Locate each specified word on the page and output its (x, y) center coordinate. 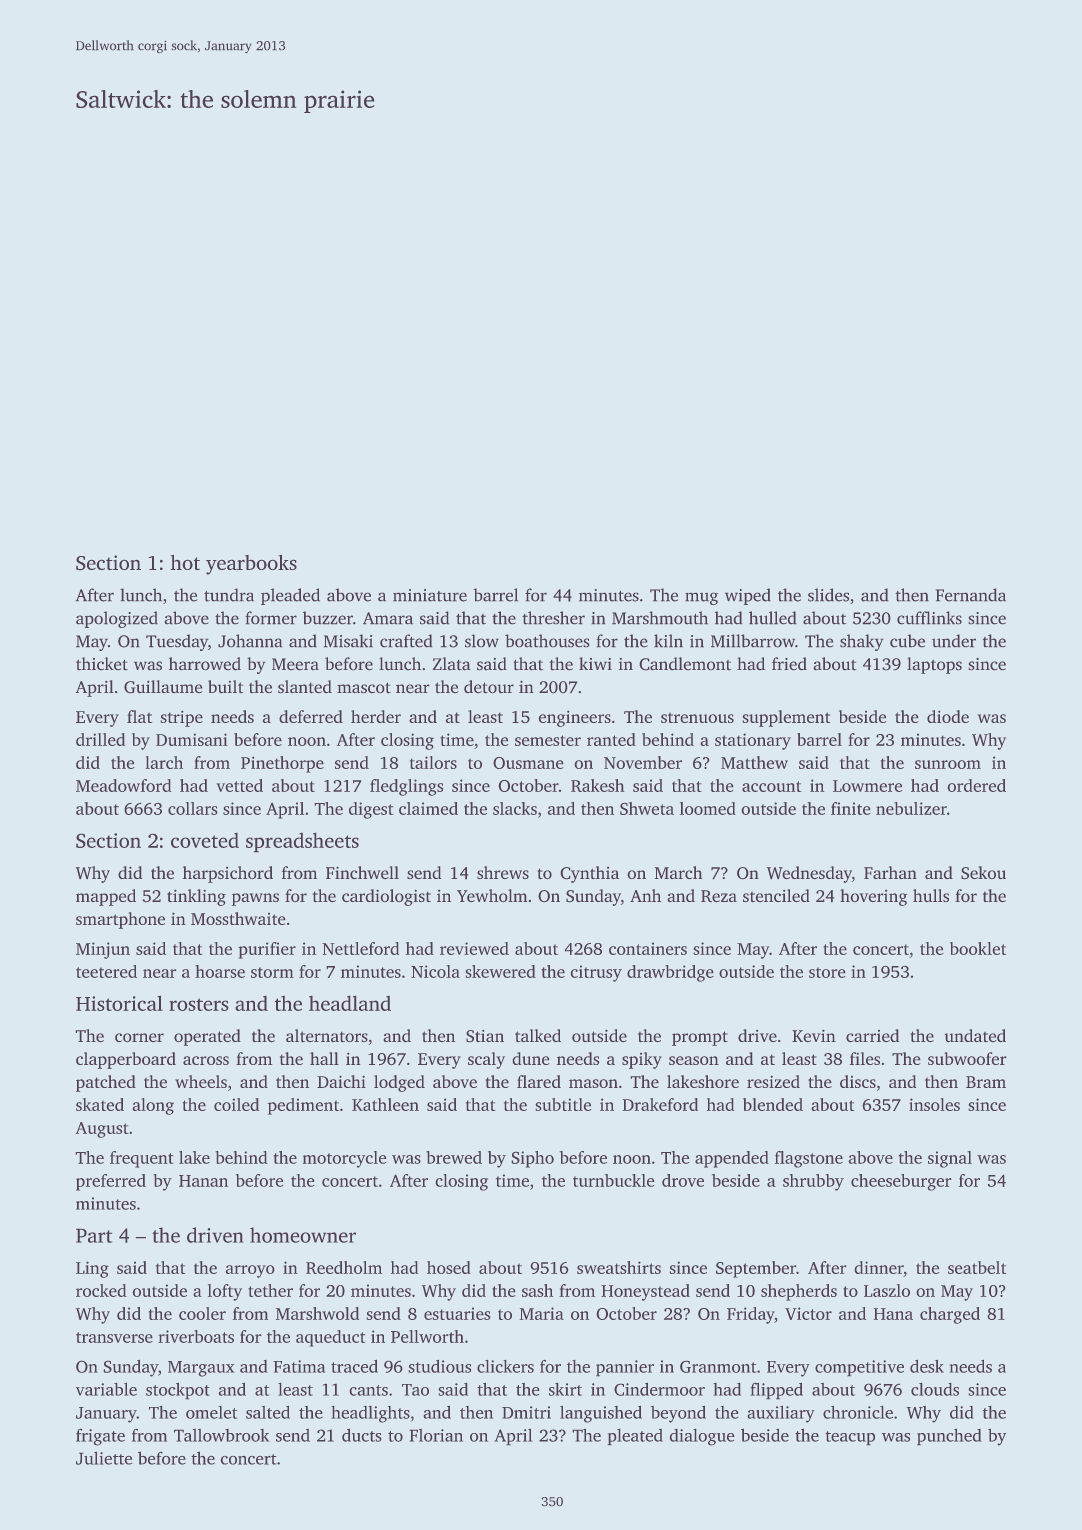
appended (732, 1159)
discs (858, 1081)
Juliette (104, 1458)
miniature (430, 595)
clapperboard (126, 1060)
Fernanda (970, 595)
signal (950, 1159)
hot (185, 562)
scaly (486, 1060)
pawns (255, 899)
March (678, 872)
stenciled (776, 896)
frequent (141, 1159)
